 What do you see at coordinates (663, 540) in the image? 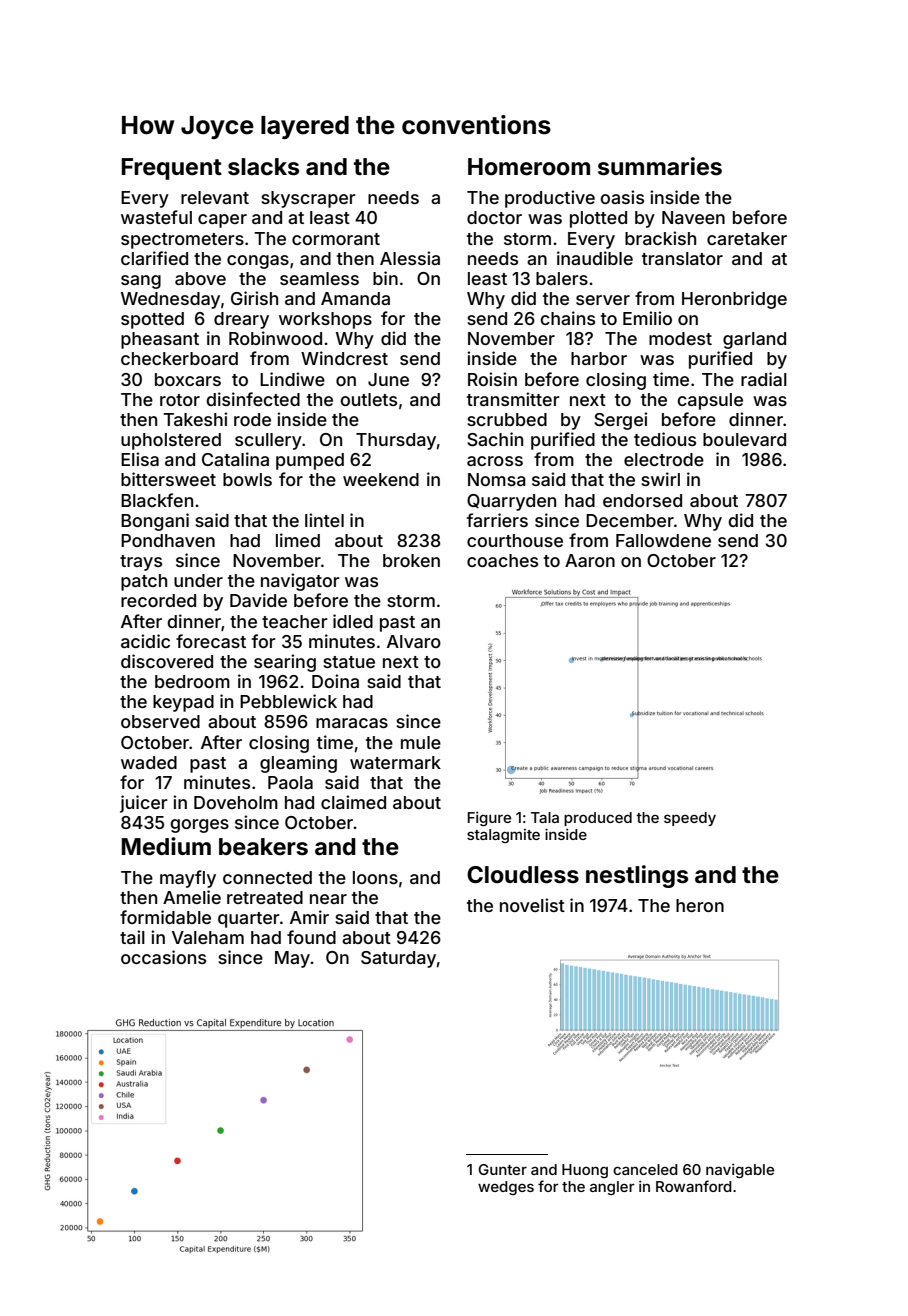
I see `Fallowdene` at bounding box center [663, 540].
